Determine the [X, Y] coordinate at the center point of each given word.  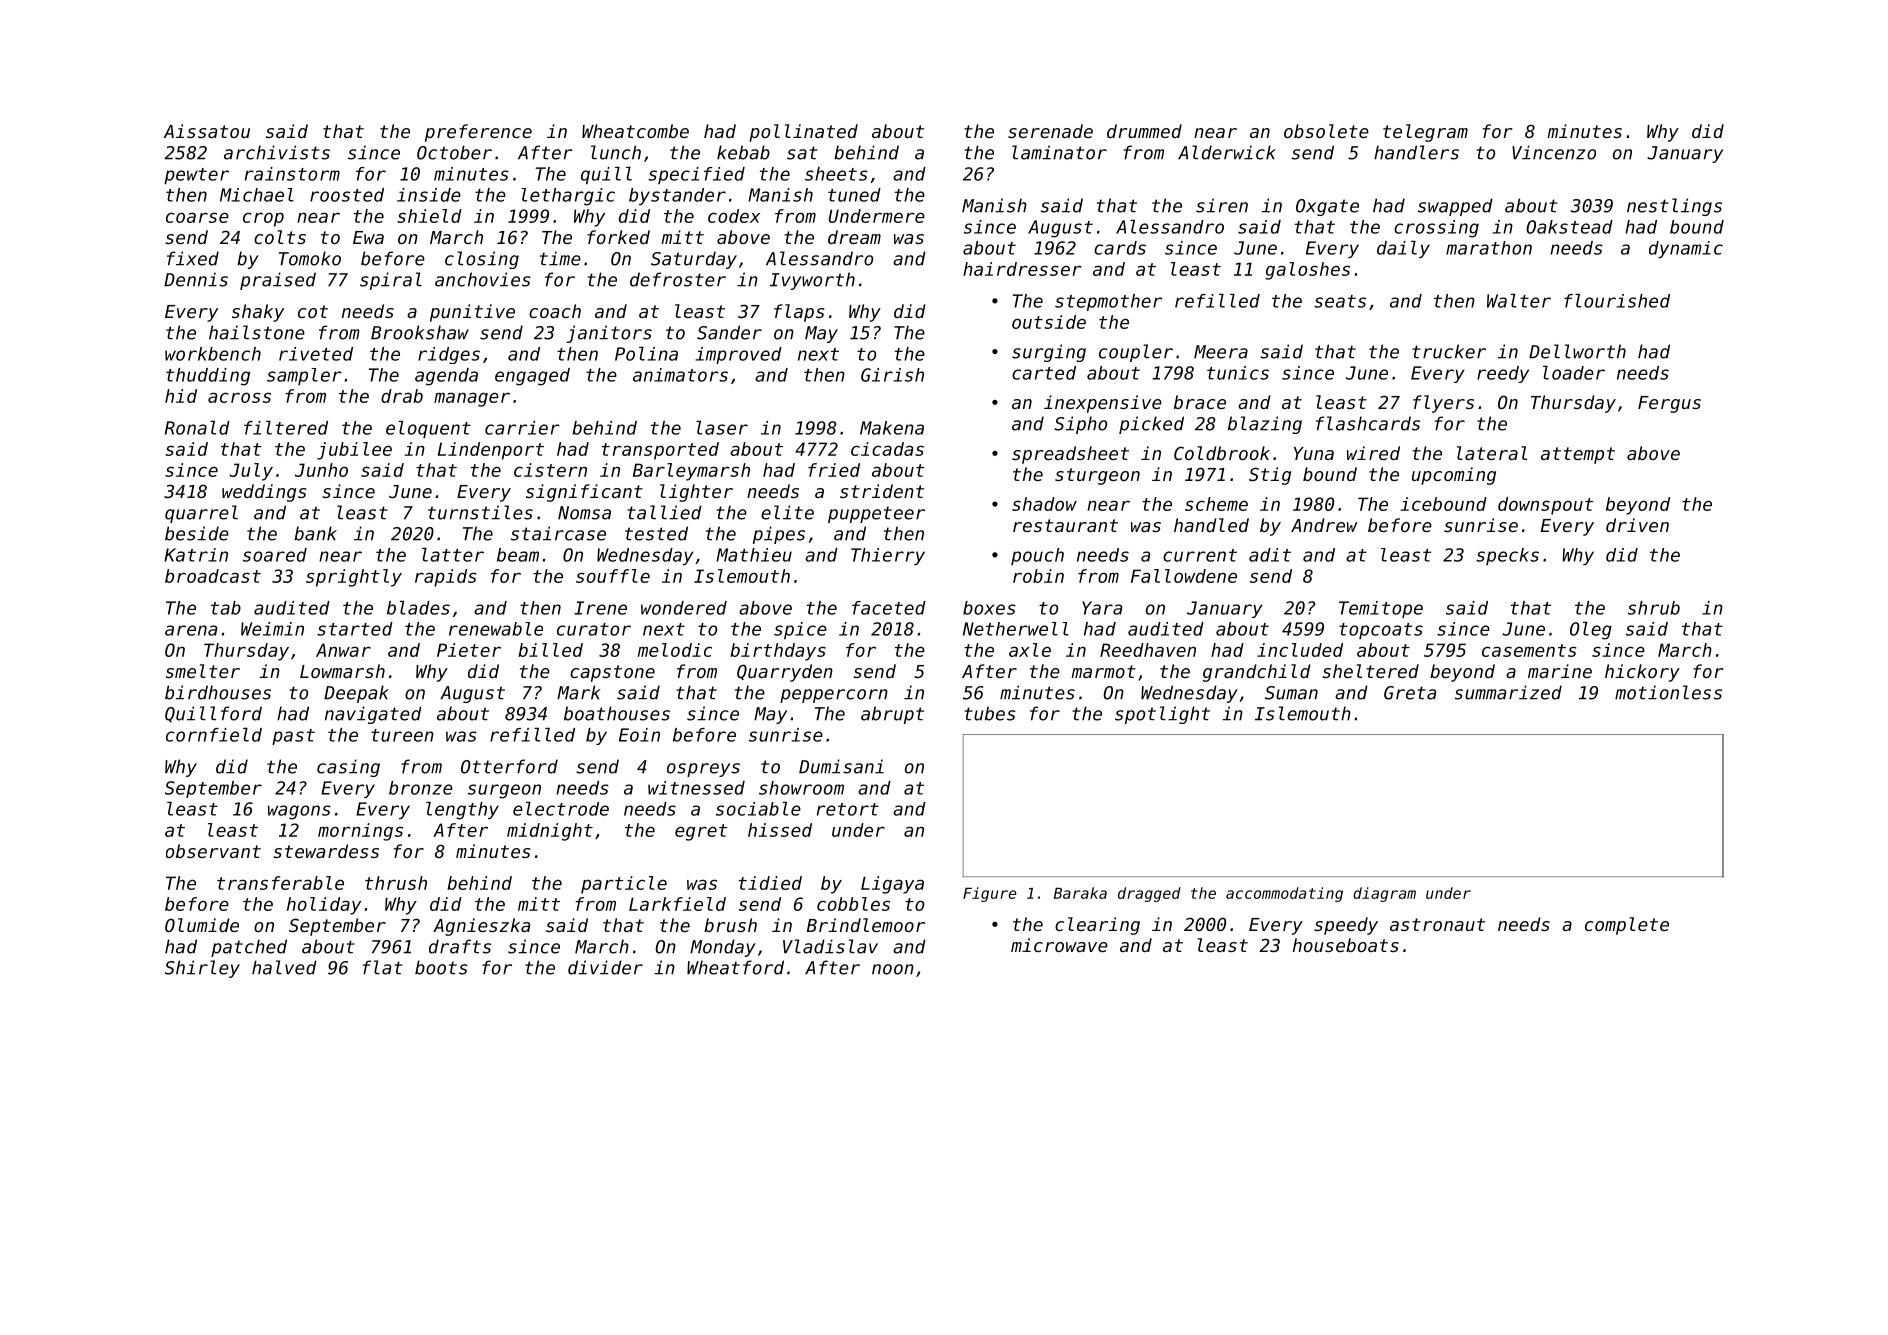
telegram [1425, 133]
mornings [360, 832]
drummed [1144, 131]
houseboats [1346, 945]
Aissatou [207, 131]
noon [893, 969]
